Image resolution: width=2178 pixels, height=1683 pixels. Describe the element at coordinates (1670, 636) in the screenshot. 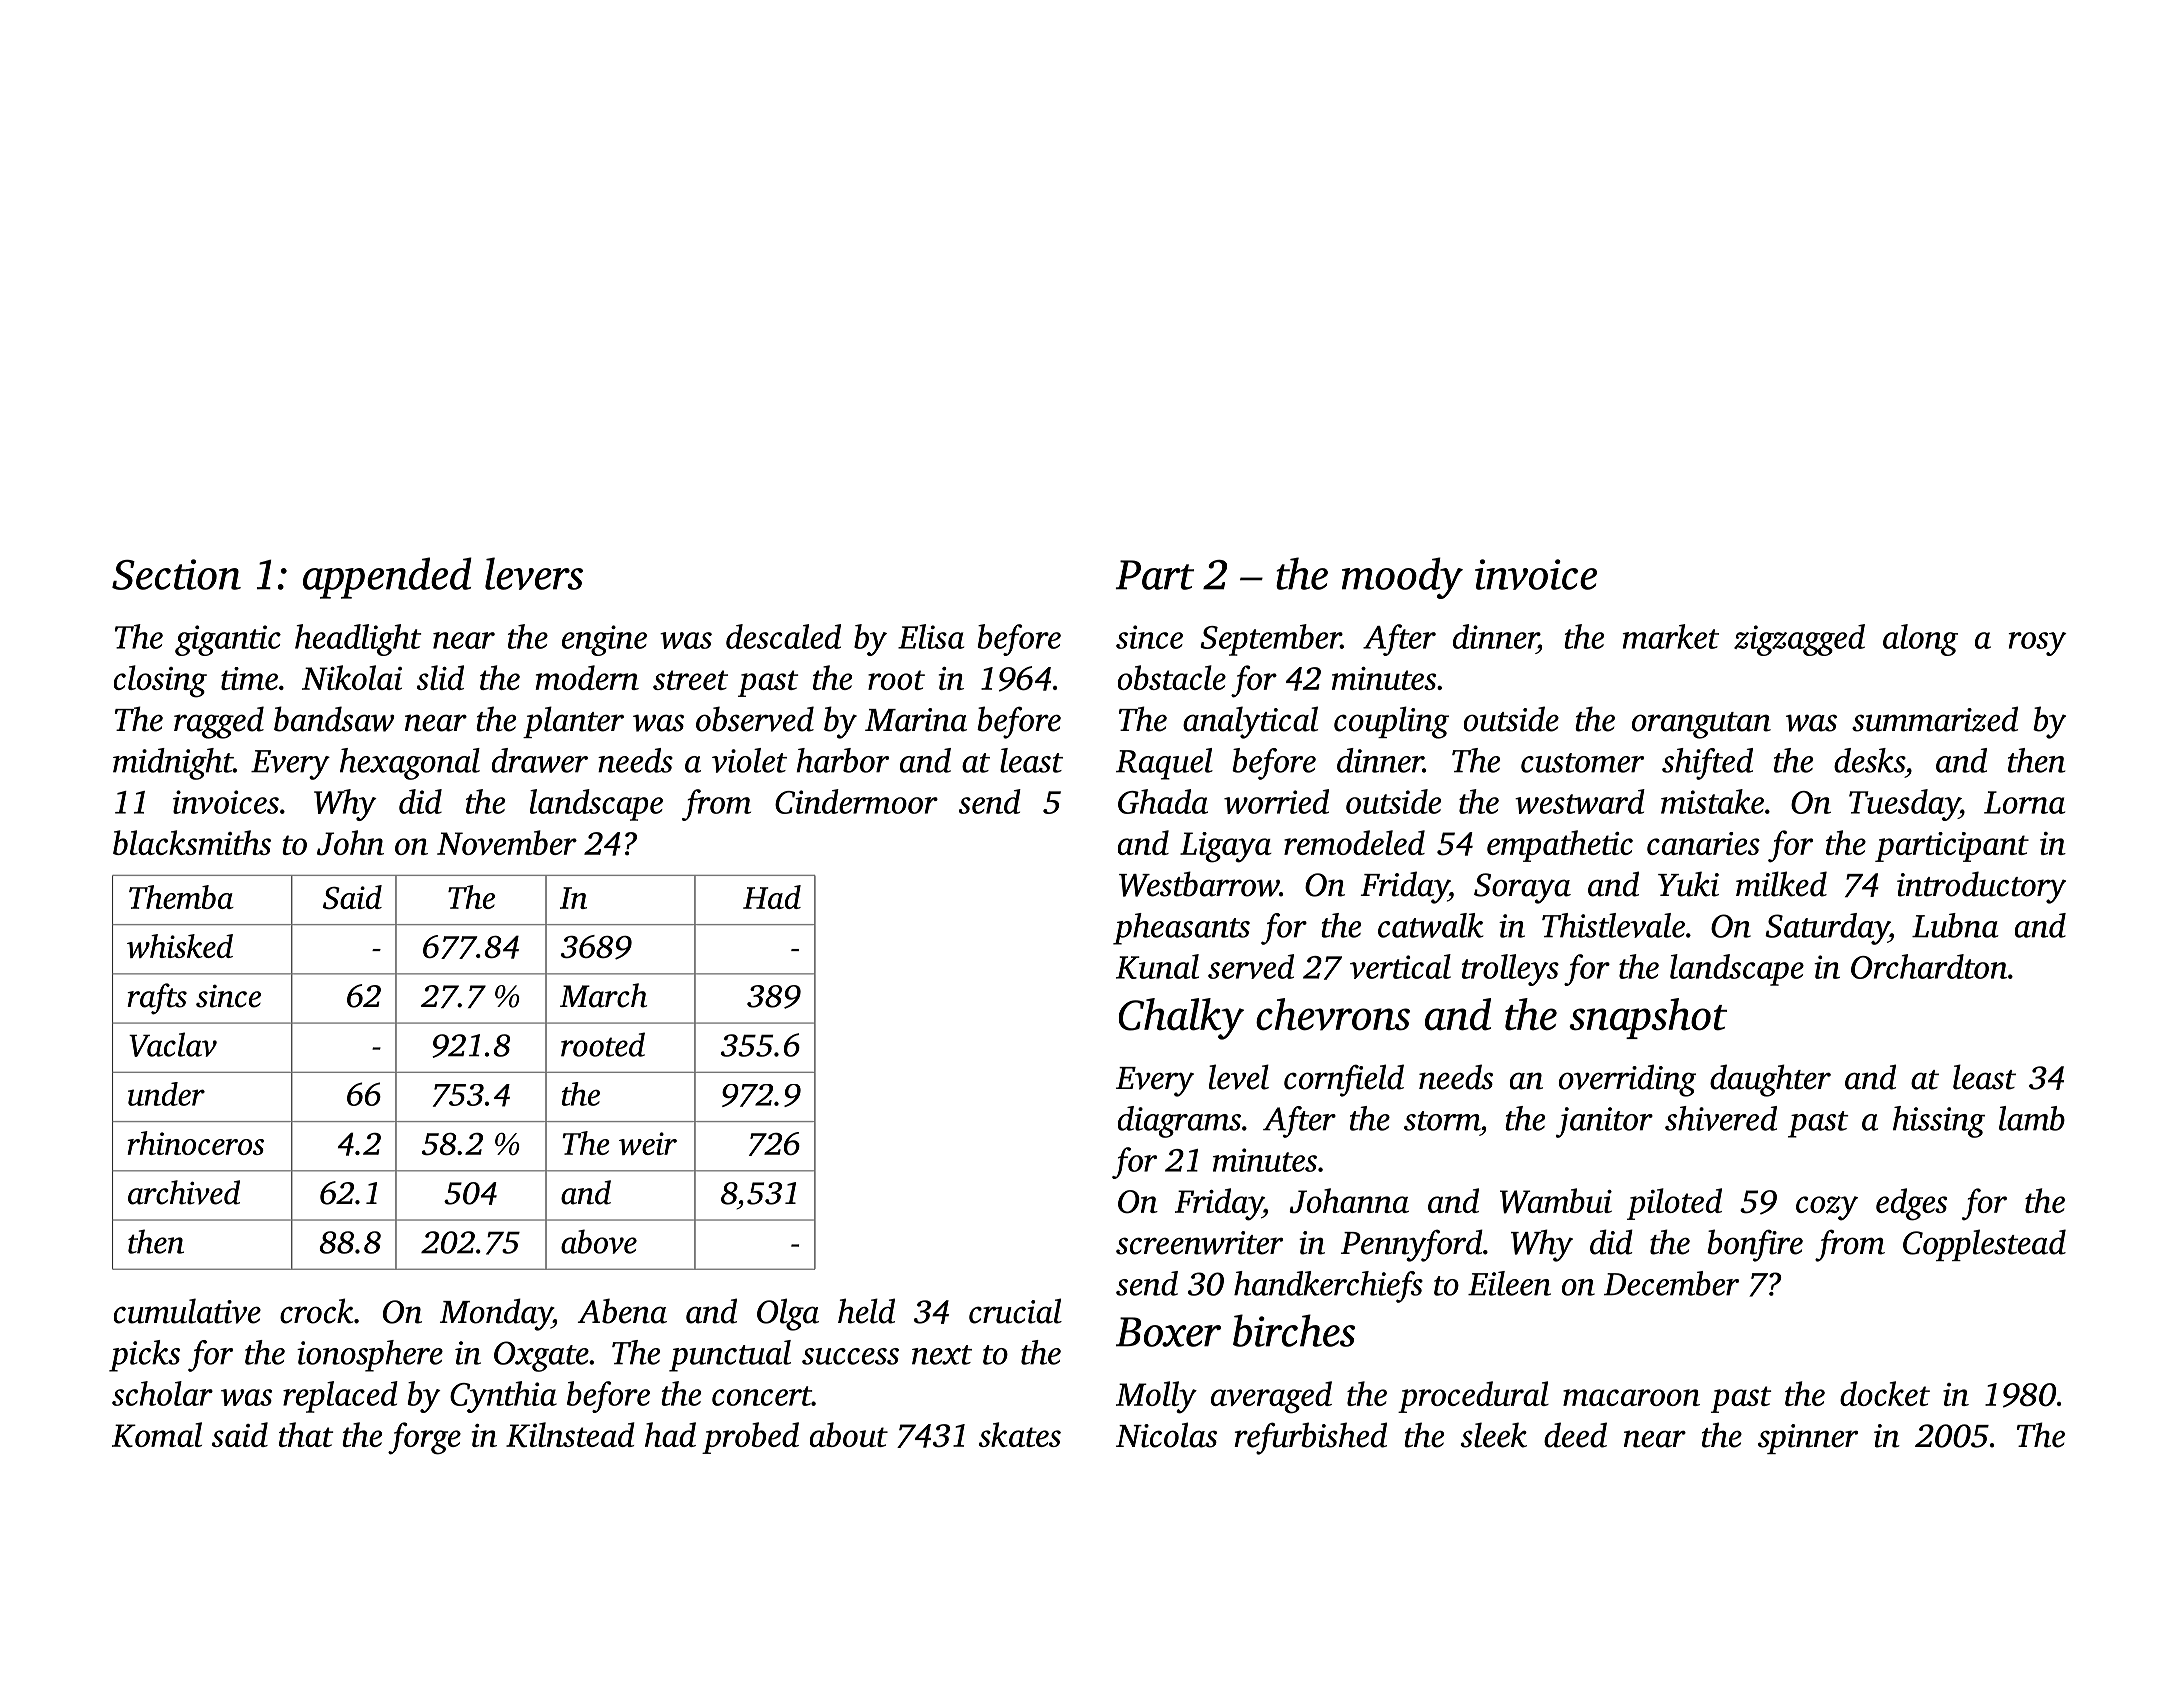

I see `market` at that location.
